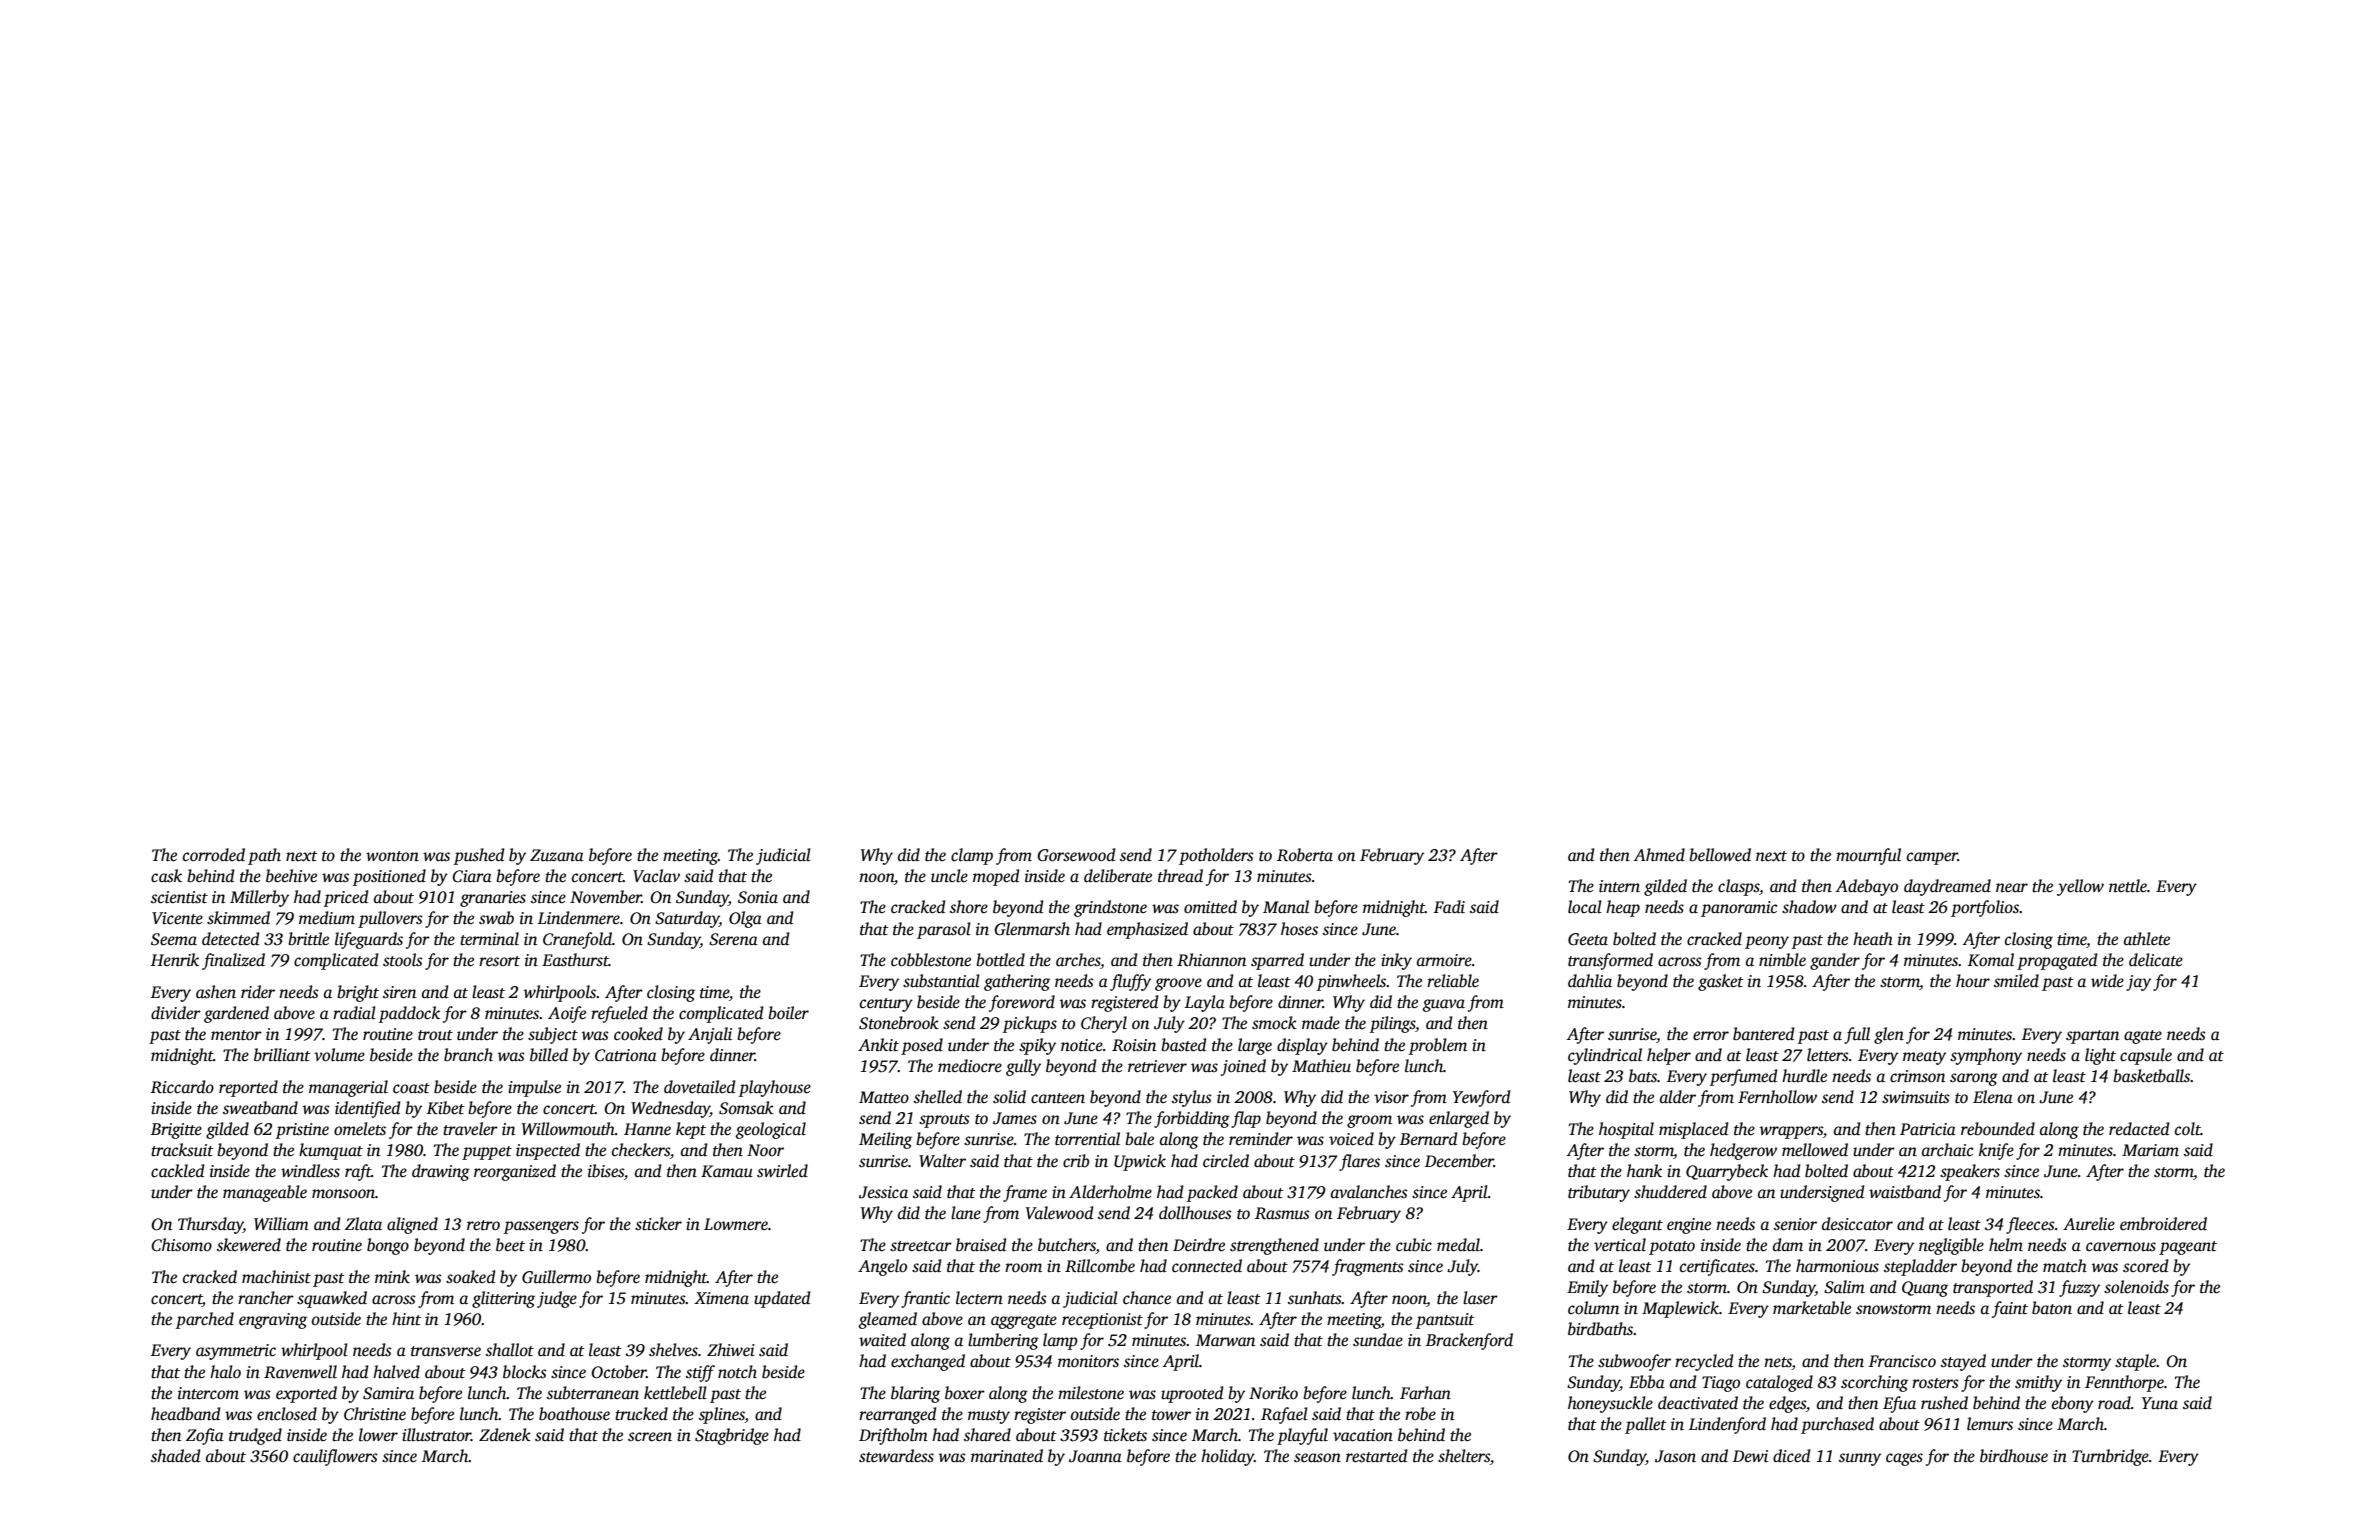  What do you see at coordinates (1425, 1392) in the screenshot?
I see `Farhan` at bounding box center [1425, 1392].
